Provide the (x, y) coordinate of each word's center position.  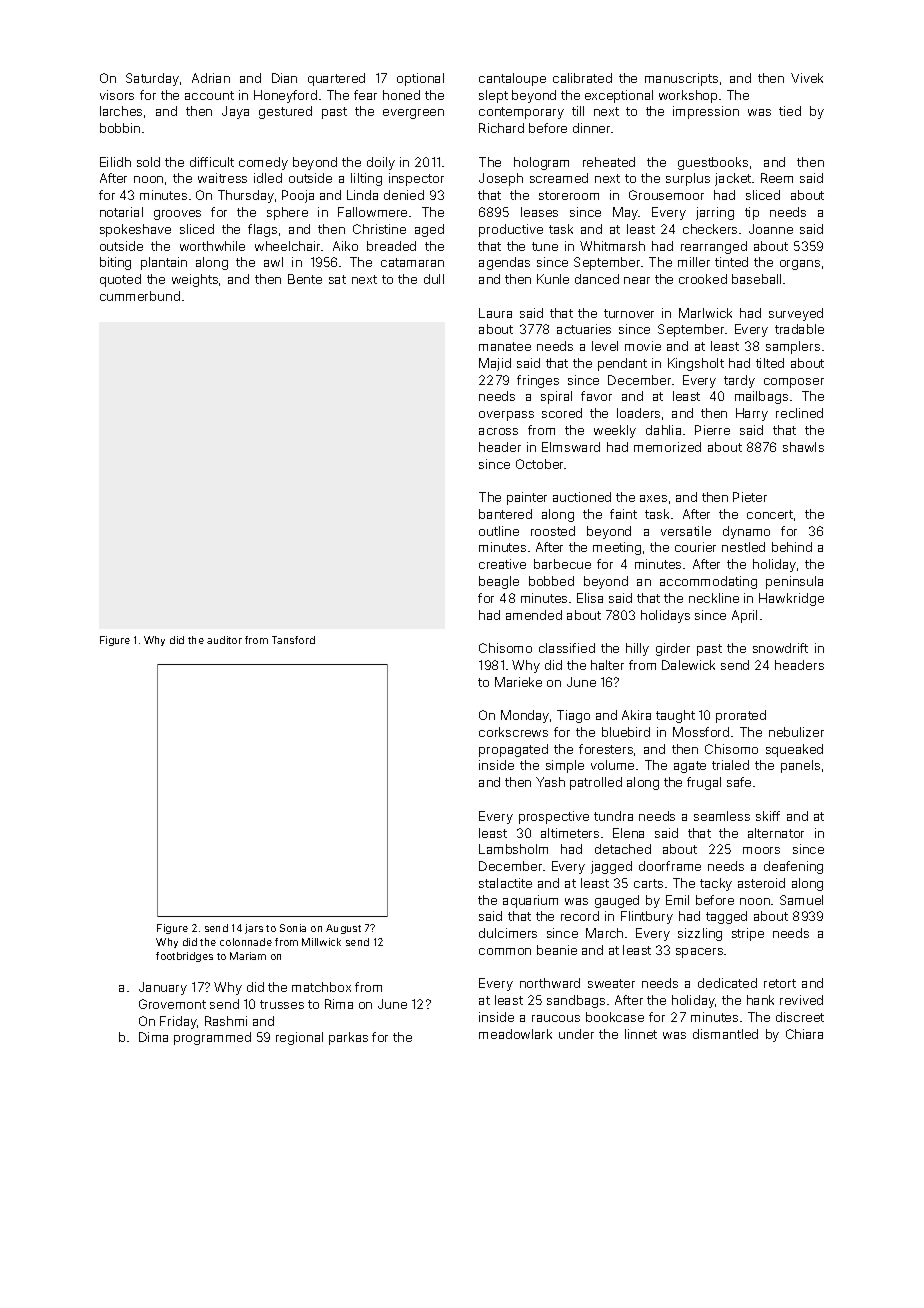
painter (527, 498)
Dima (153, 1037)
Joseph (501, 179)
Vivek (807, 78)
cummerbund (140, 296)
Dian (284, 78)
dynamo (746, 532)
